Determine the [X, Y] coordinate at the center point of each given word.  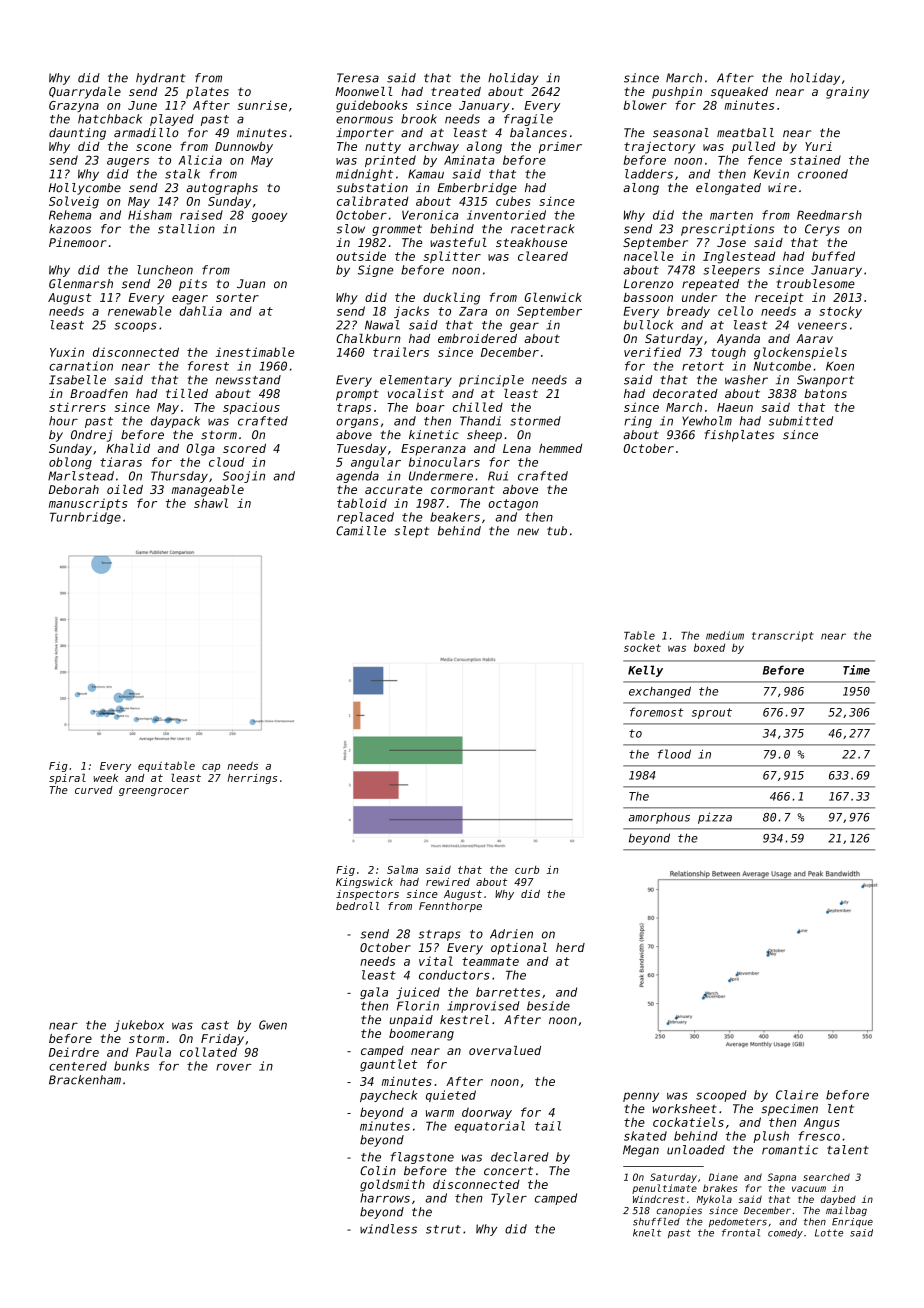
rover [234, 1067]
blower [645, 105]
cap [211, 768]
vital [436, 961]
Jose [731, 242]
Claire [797, 1095]
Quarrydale [85, 93]
